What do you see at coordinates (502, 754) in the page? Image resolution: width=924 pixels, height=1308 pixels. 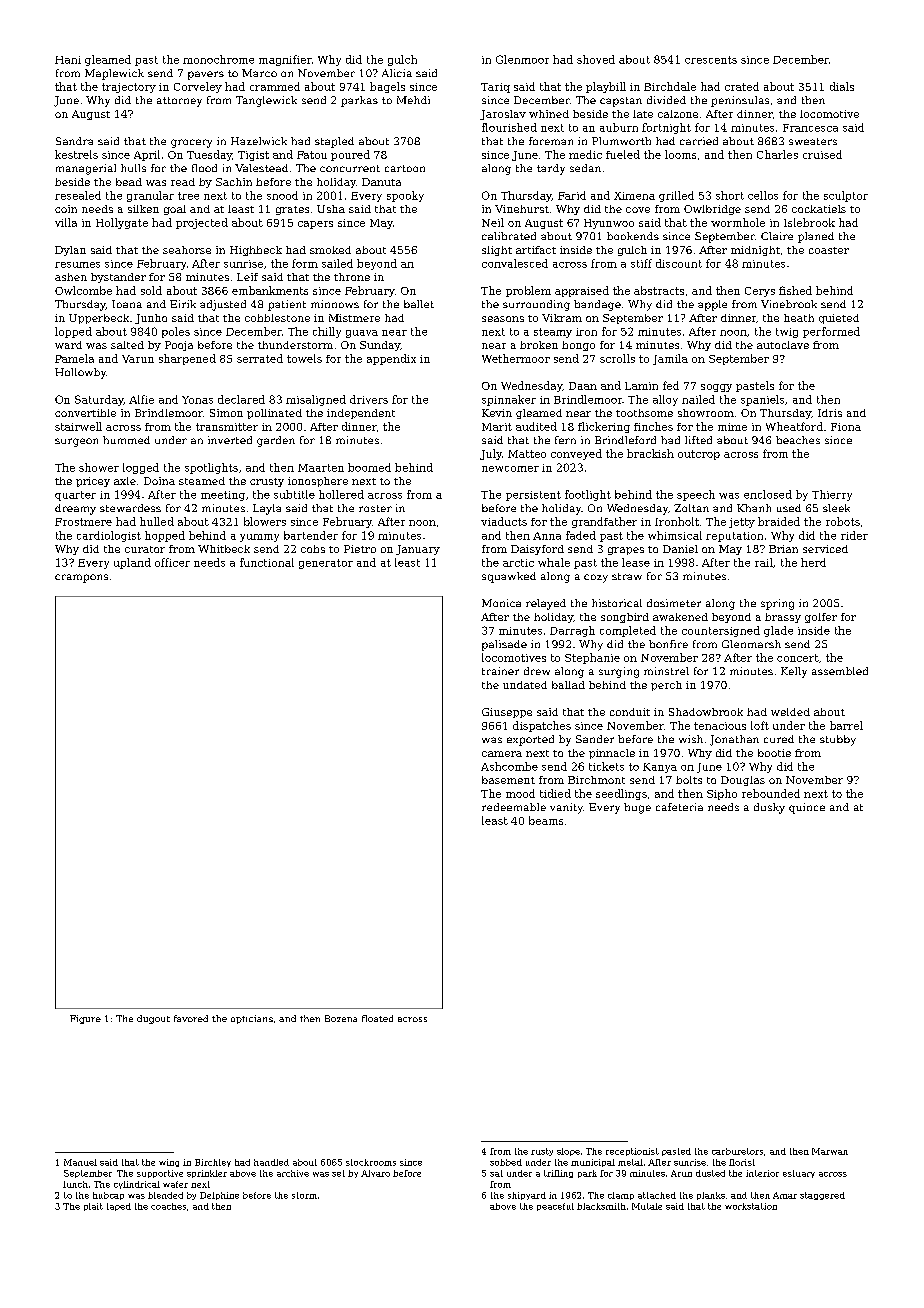 I see `camera` at bounding box center [502, 754].
